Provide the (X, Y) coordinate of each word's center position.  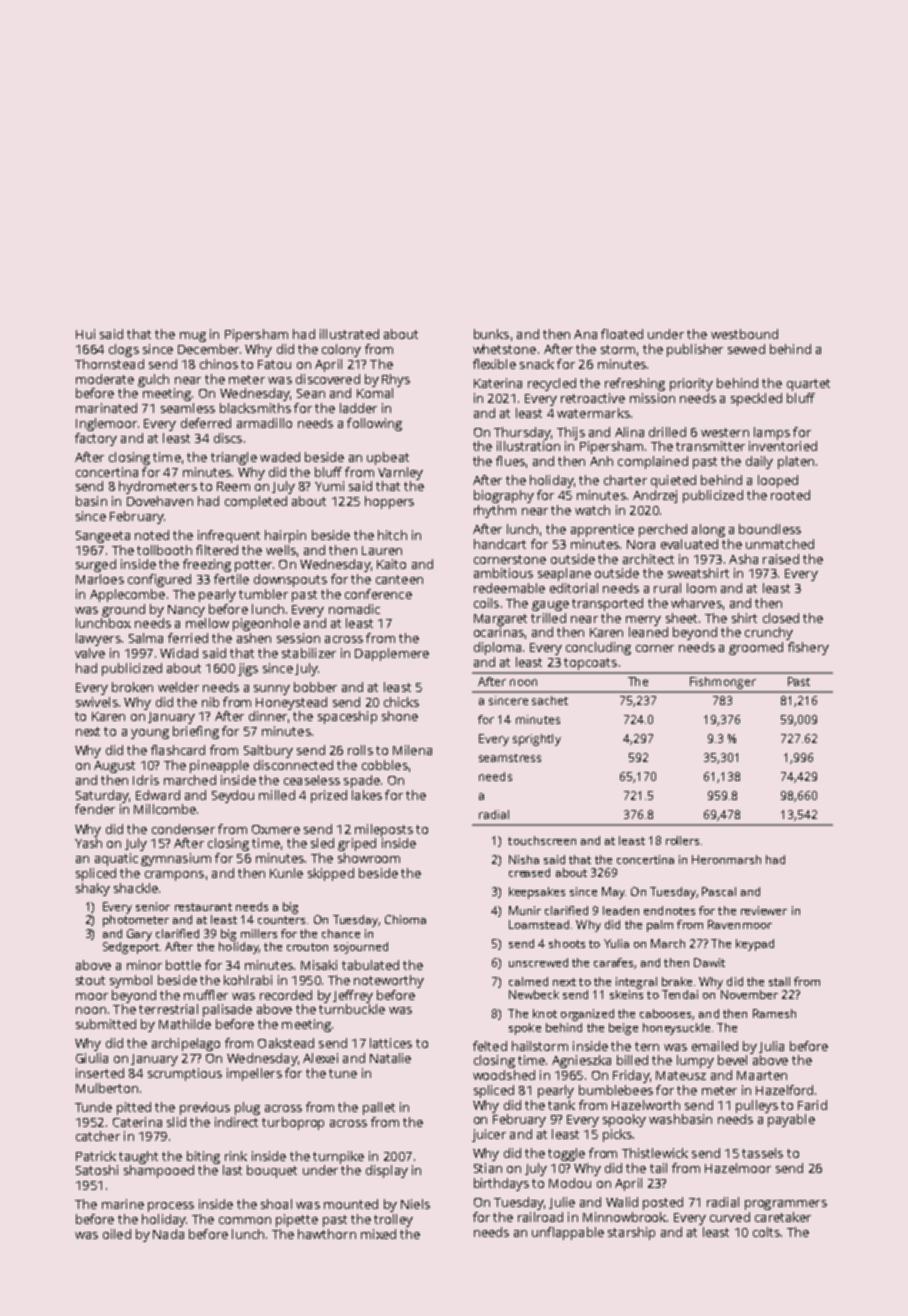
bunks (491, 334)
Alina (629, 432)
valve (90, 653)
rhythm (495, 511)
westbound (744, 334)
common (245, 1220)
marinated (106, 408)
